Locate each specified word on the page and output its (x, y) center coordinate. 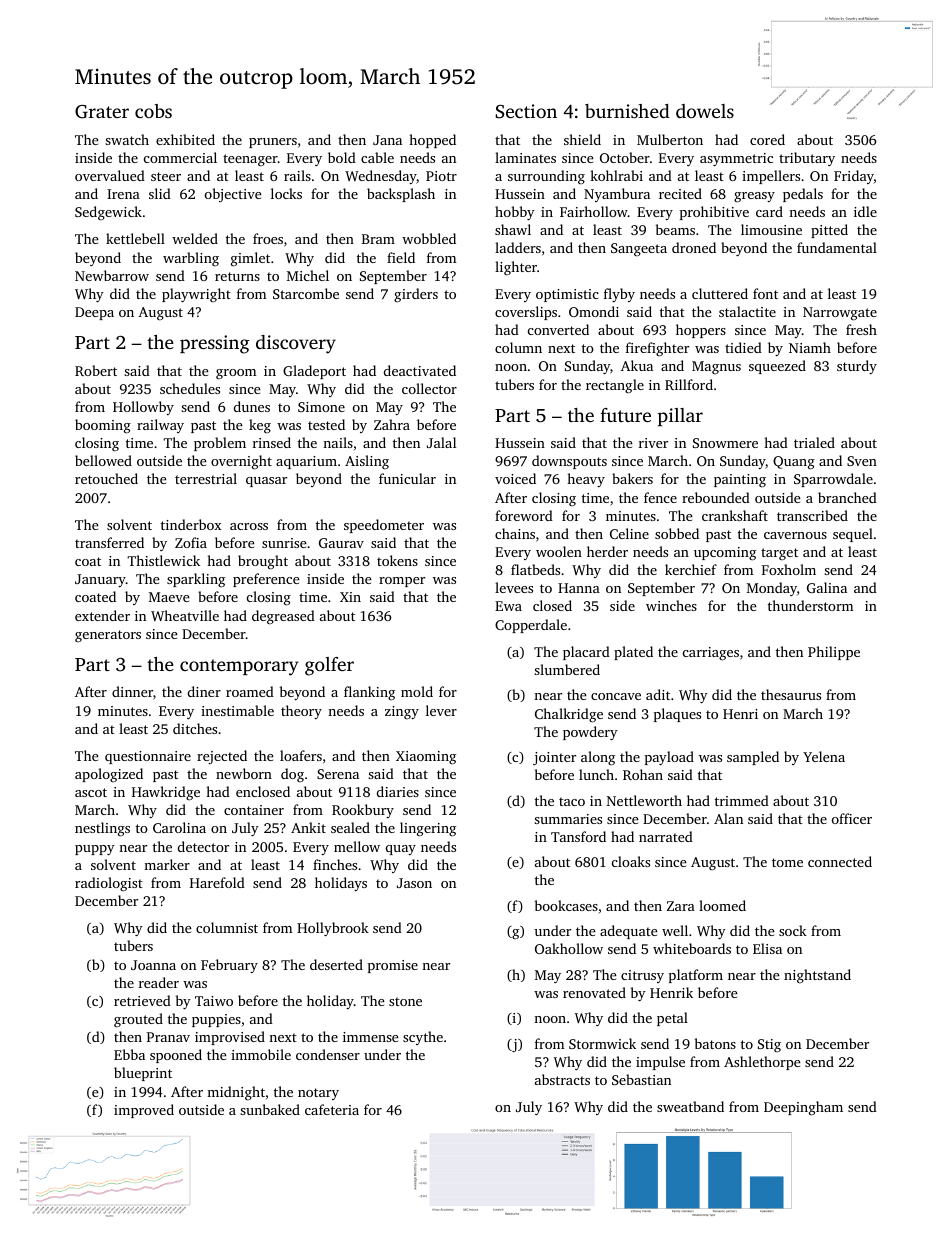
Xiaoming (426, 758)
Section (526, 111)
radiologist (109, 884)
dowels (705, 111)
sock (793, 930)
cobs (153, 111)
